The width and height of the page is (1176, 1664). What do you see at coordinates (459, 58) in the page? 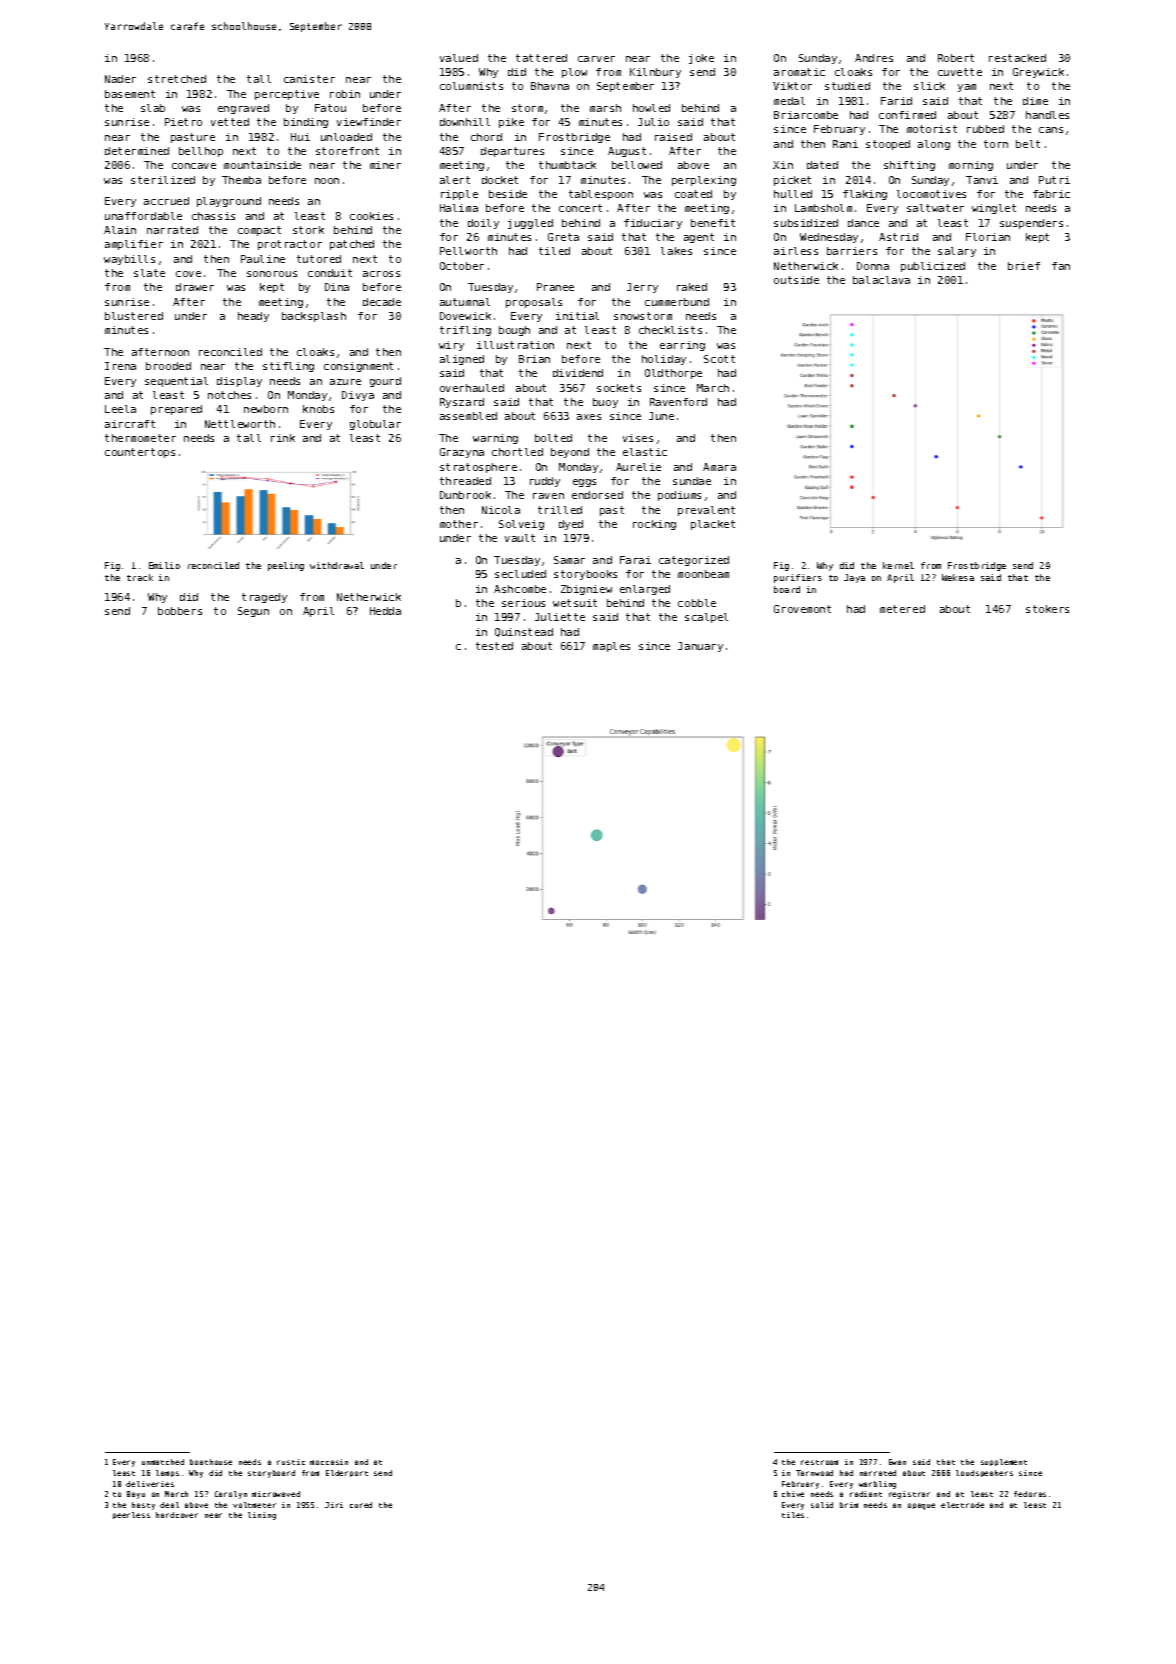
I see `valued` at bounding box center [459, 58].
